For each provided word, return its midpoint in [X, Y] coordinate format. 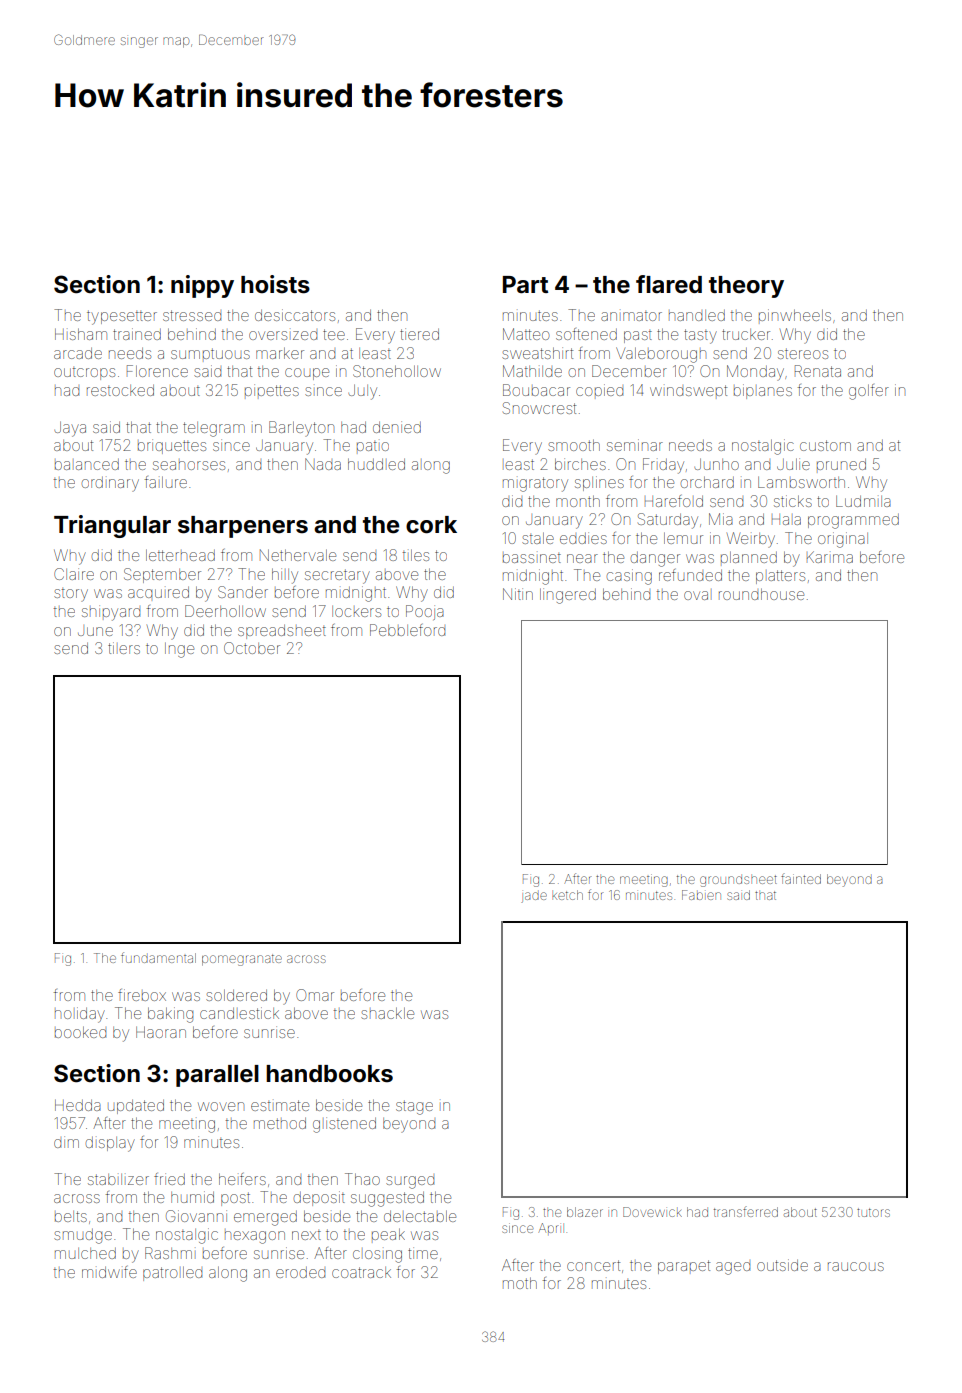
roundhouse [761, 594]
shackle [387, 1013]
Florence [157, 371]
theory [746, 287]
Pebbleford [407, 630]
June [95, 631]
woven [221, 1106]
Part [525, 285]
